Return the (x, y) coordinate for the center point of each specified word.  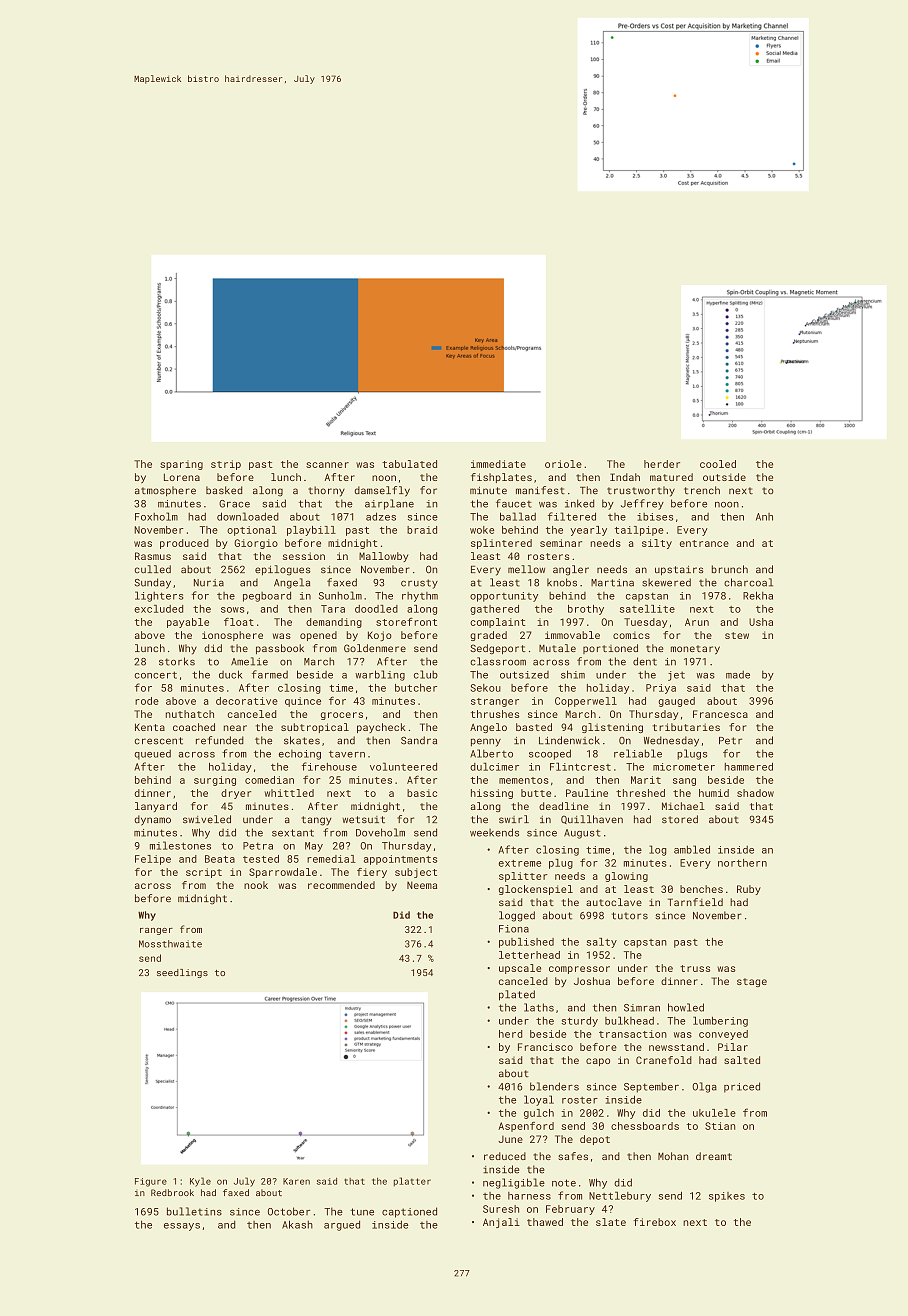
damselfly (382, 491)
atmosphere (165, 491)
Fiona (514, 929)
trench (702, 490)
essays (182, 1227)
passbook (280, 649)
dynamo (152, 820)
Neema (422, 885)
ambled (692, 849)
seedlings (182, 973)
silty (657, 544)
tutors (630, 916)
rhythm (420, 597)
